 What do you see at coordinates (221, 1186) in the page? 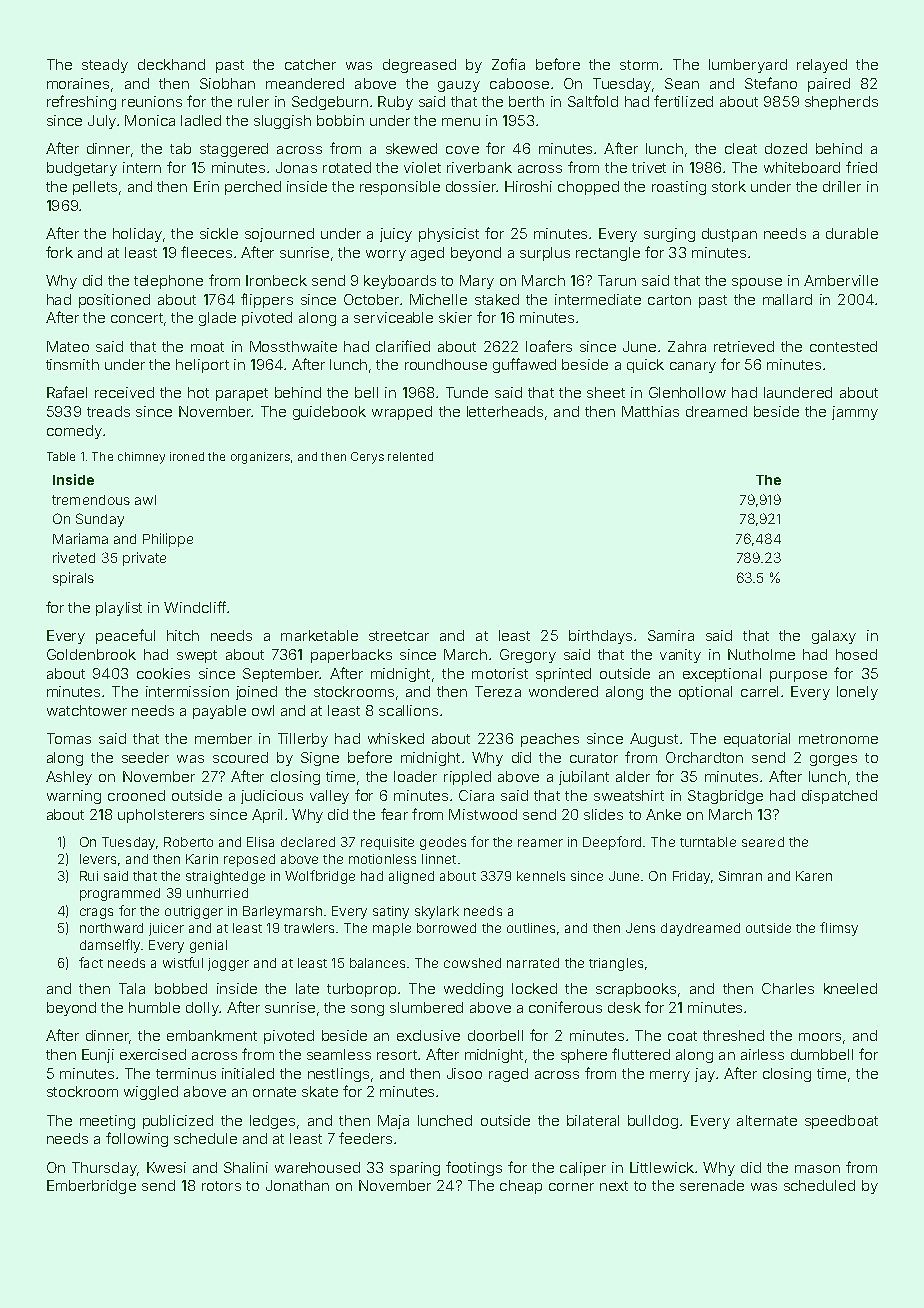
I see `rotors` at bounding box center [221, 1186].
